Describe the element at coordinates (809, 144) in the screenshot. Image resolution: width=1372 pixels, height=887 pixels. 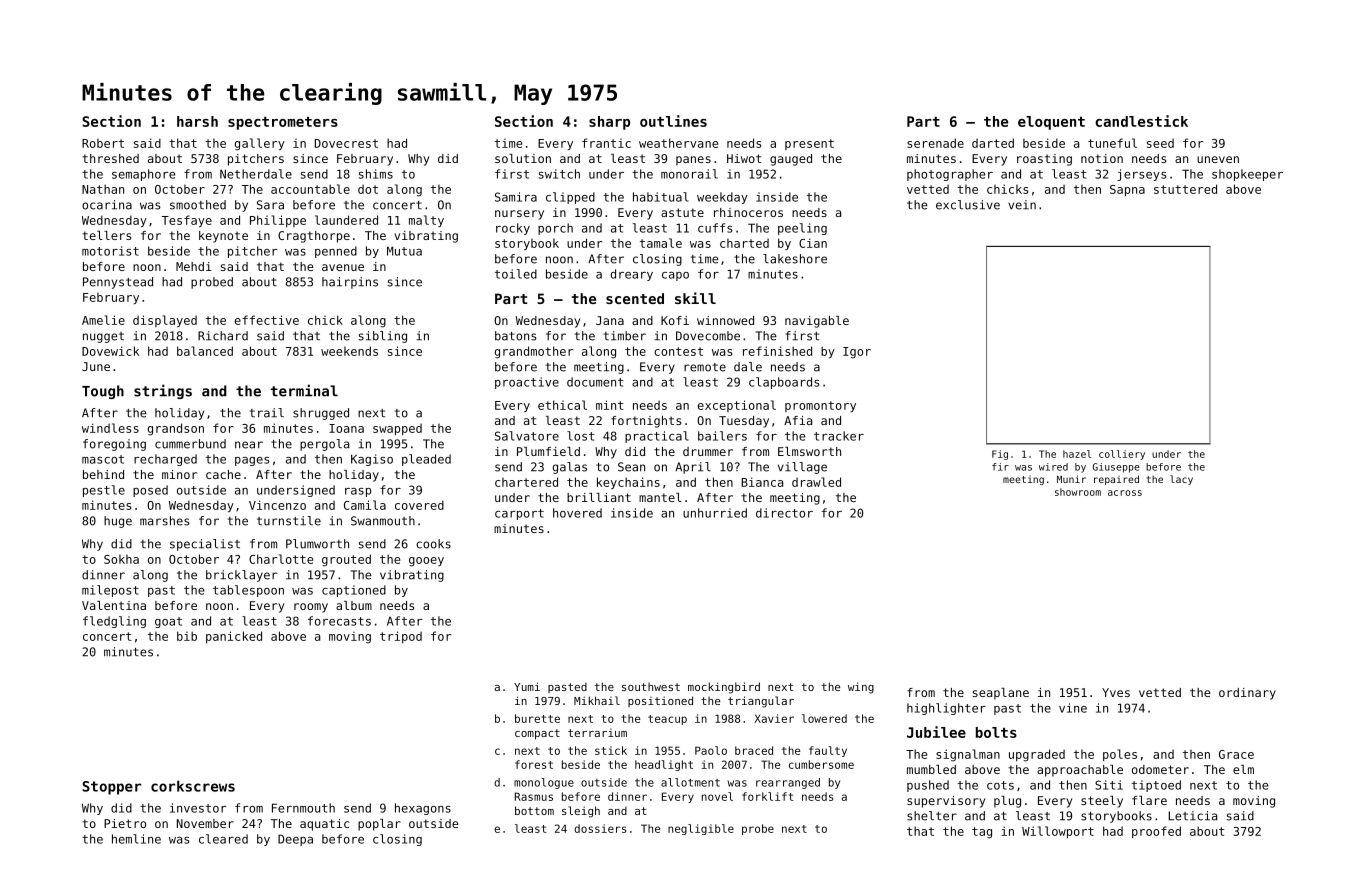
I see `present` at that location.
